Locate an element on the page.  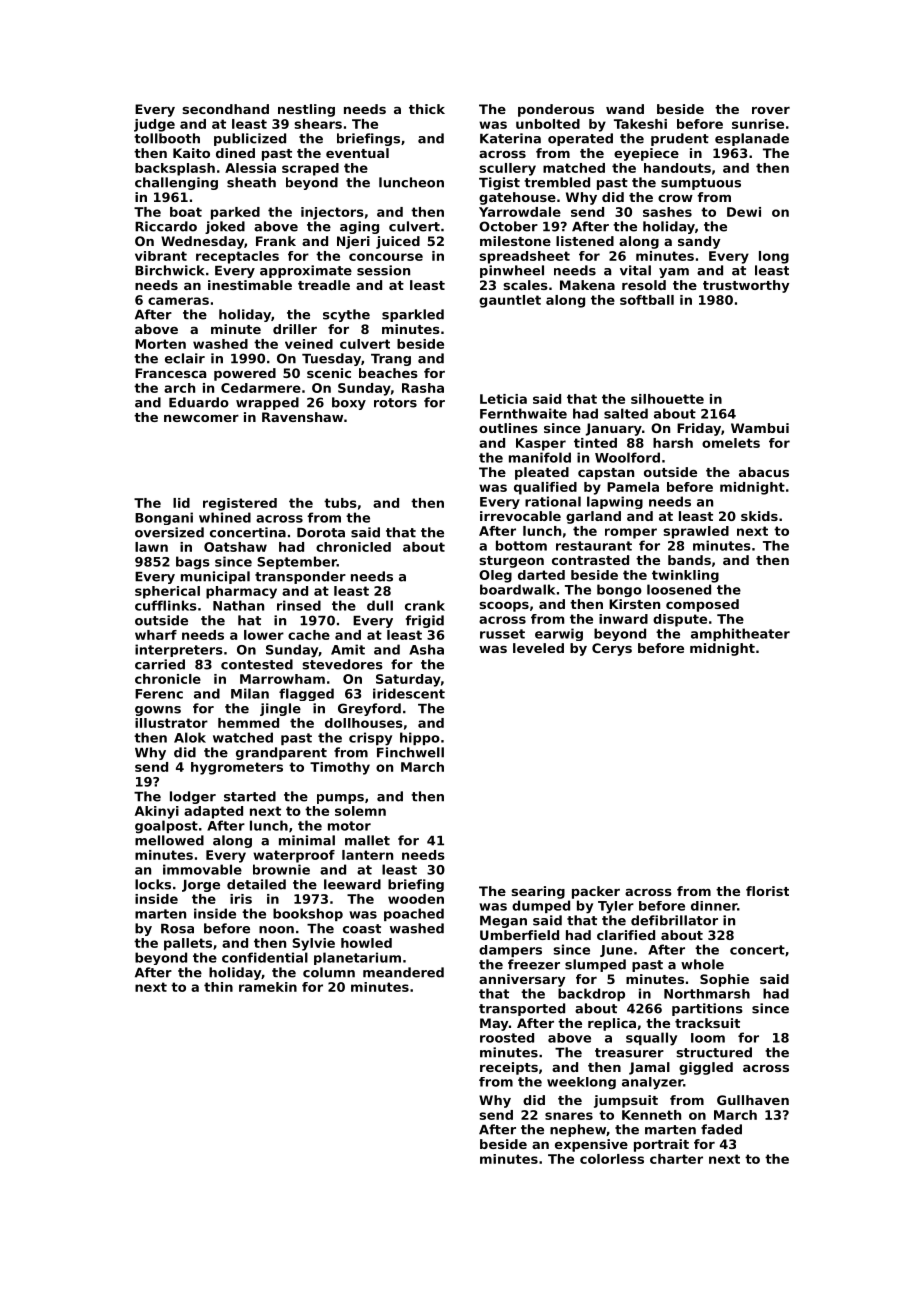
June is located at coordinates (616, 951).
